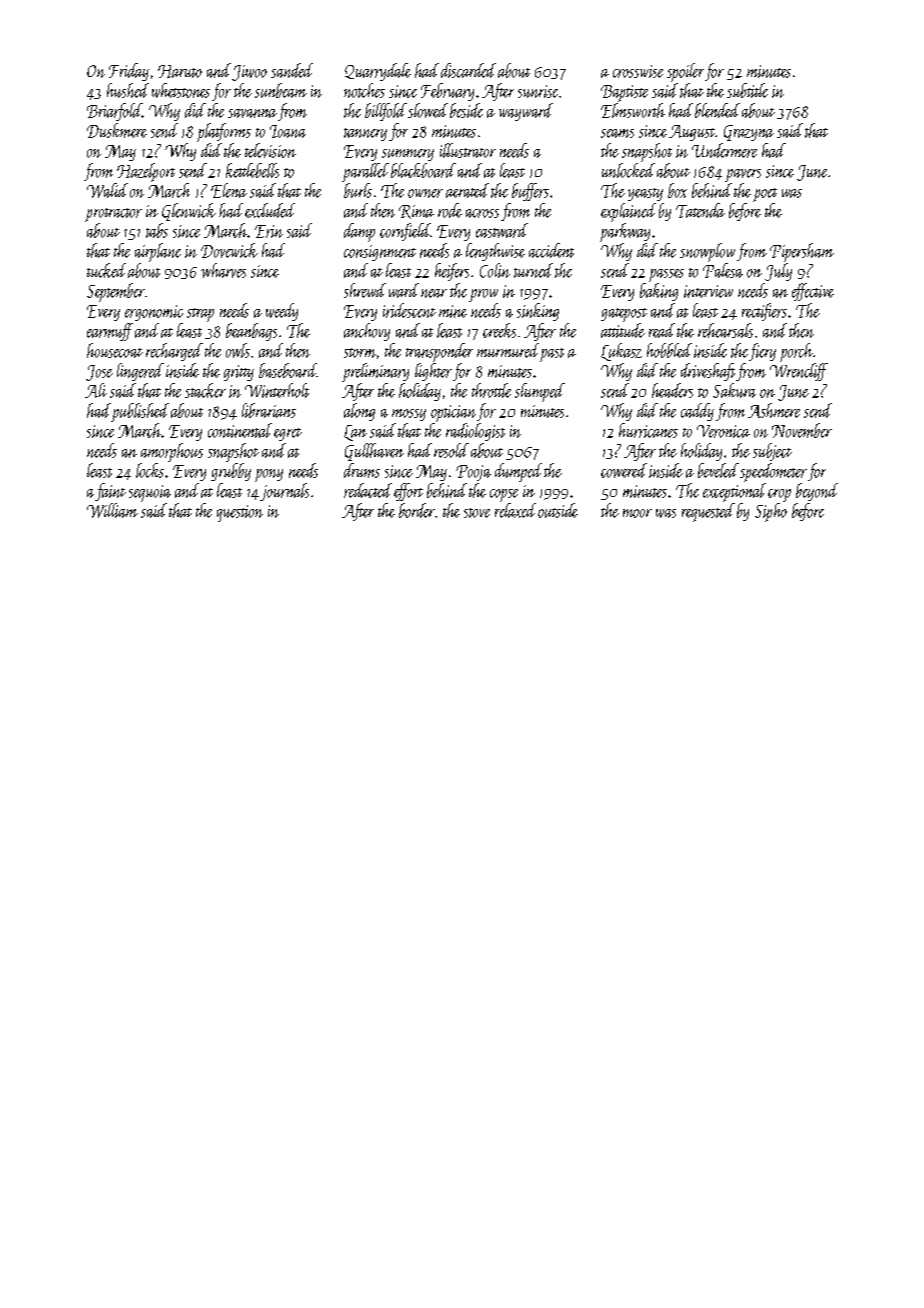  I want to click on lengthwise, so click(495, 252).
